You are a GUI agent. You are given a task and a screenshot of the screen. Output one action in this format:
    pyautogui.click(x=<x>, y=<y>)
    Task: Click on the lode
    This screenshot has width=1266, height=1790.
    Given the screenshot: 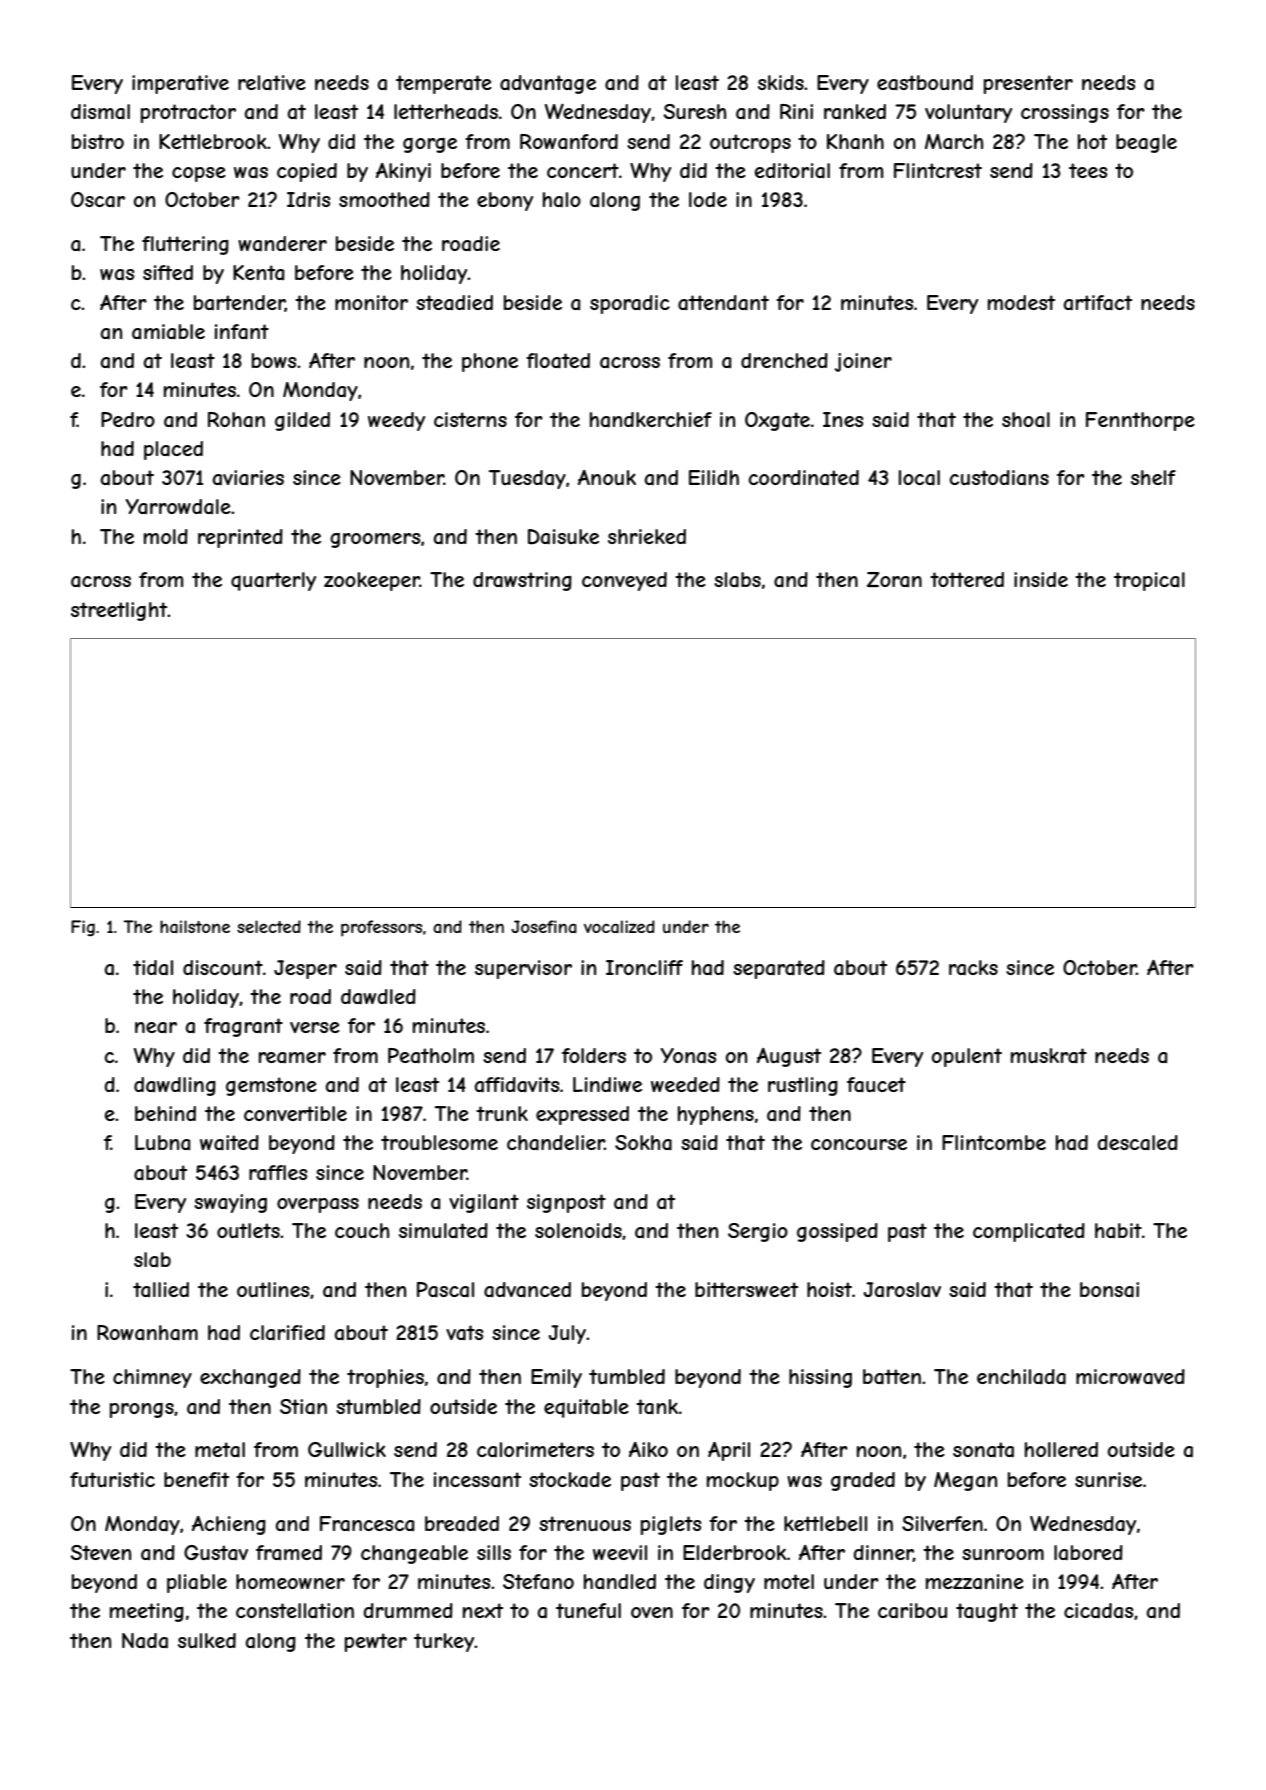 What is the action you would take?
    pyautogui.click(x=708, y=199)
